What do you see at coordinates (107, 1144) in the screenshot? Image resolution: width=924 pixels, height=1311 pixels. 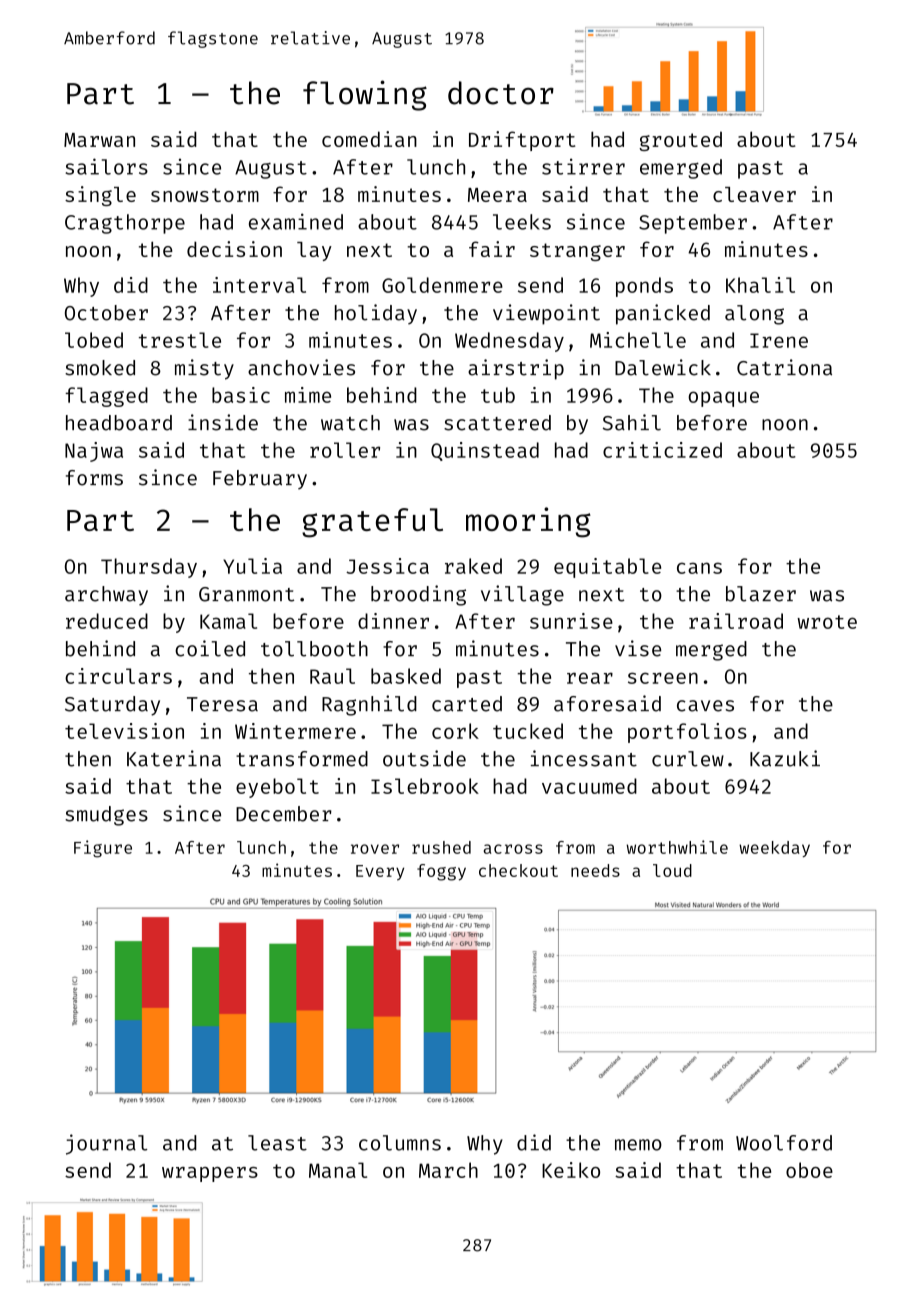 I see `journal` at bounding box center [107, 1144].
